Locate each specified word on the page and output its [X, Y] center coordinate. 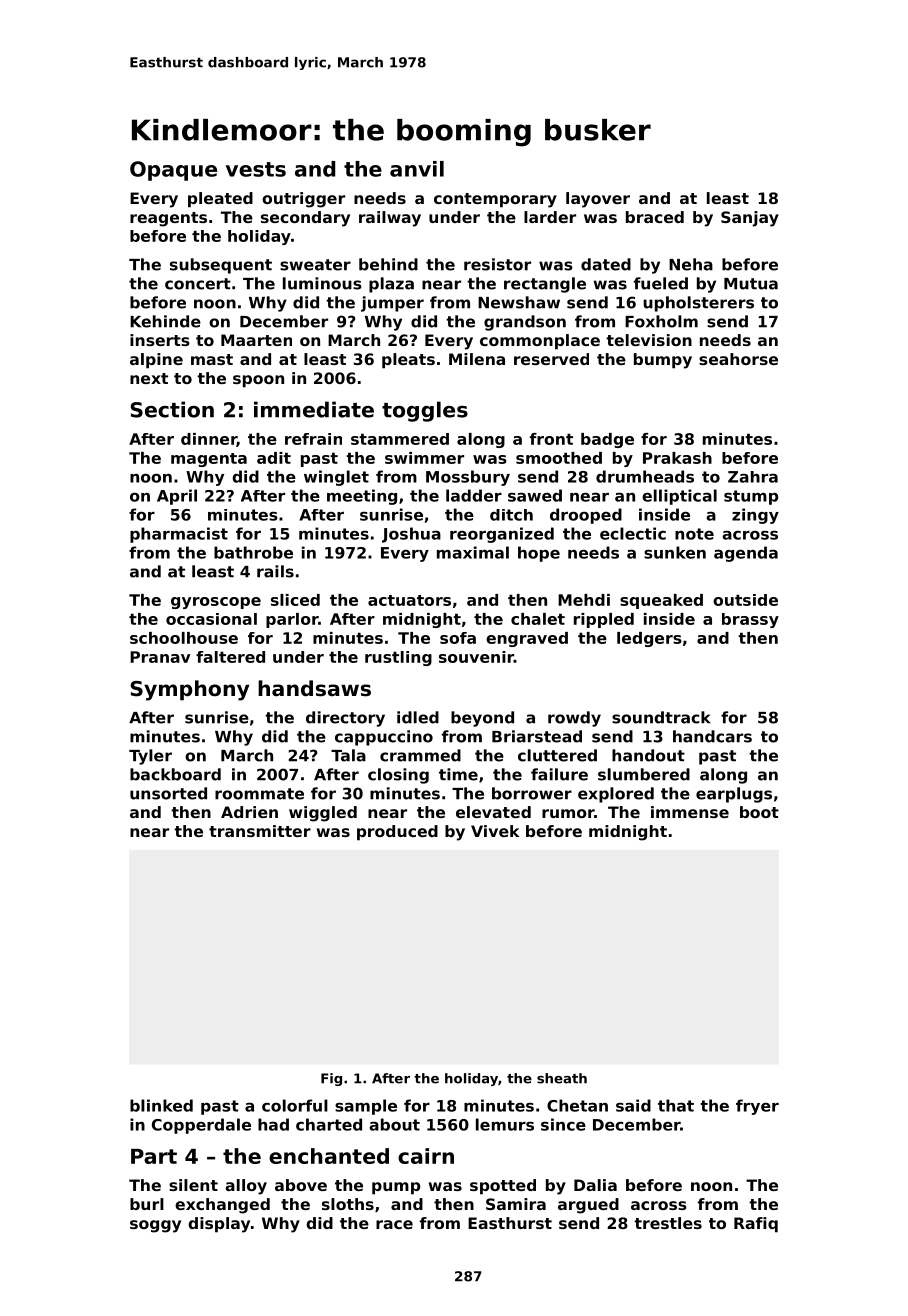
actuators [409, 600]
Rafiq [756, 1225]
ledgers [649, 639]
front [551, 439]
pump [396, 1188]
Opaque [173, 171]
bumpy [663, 361]
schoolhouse [184, 638]
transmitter [260, 831]
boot [759, 812]
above [301, 1185]
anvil [417, 169]
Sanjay [750, 219]
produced [397, 833]
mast [212, 359]
